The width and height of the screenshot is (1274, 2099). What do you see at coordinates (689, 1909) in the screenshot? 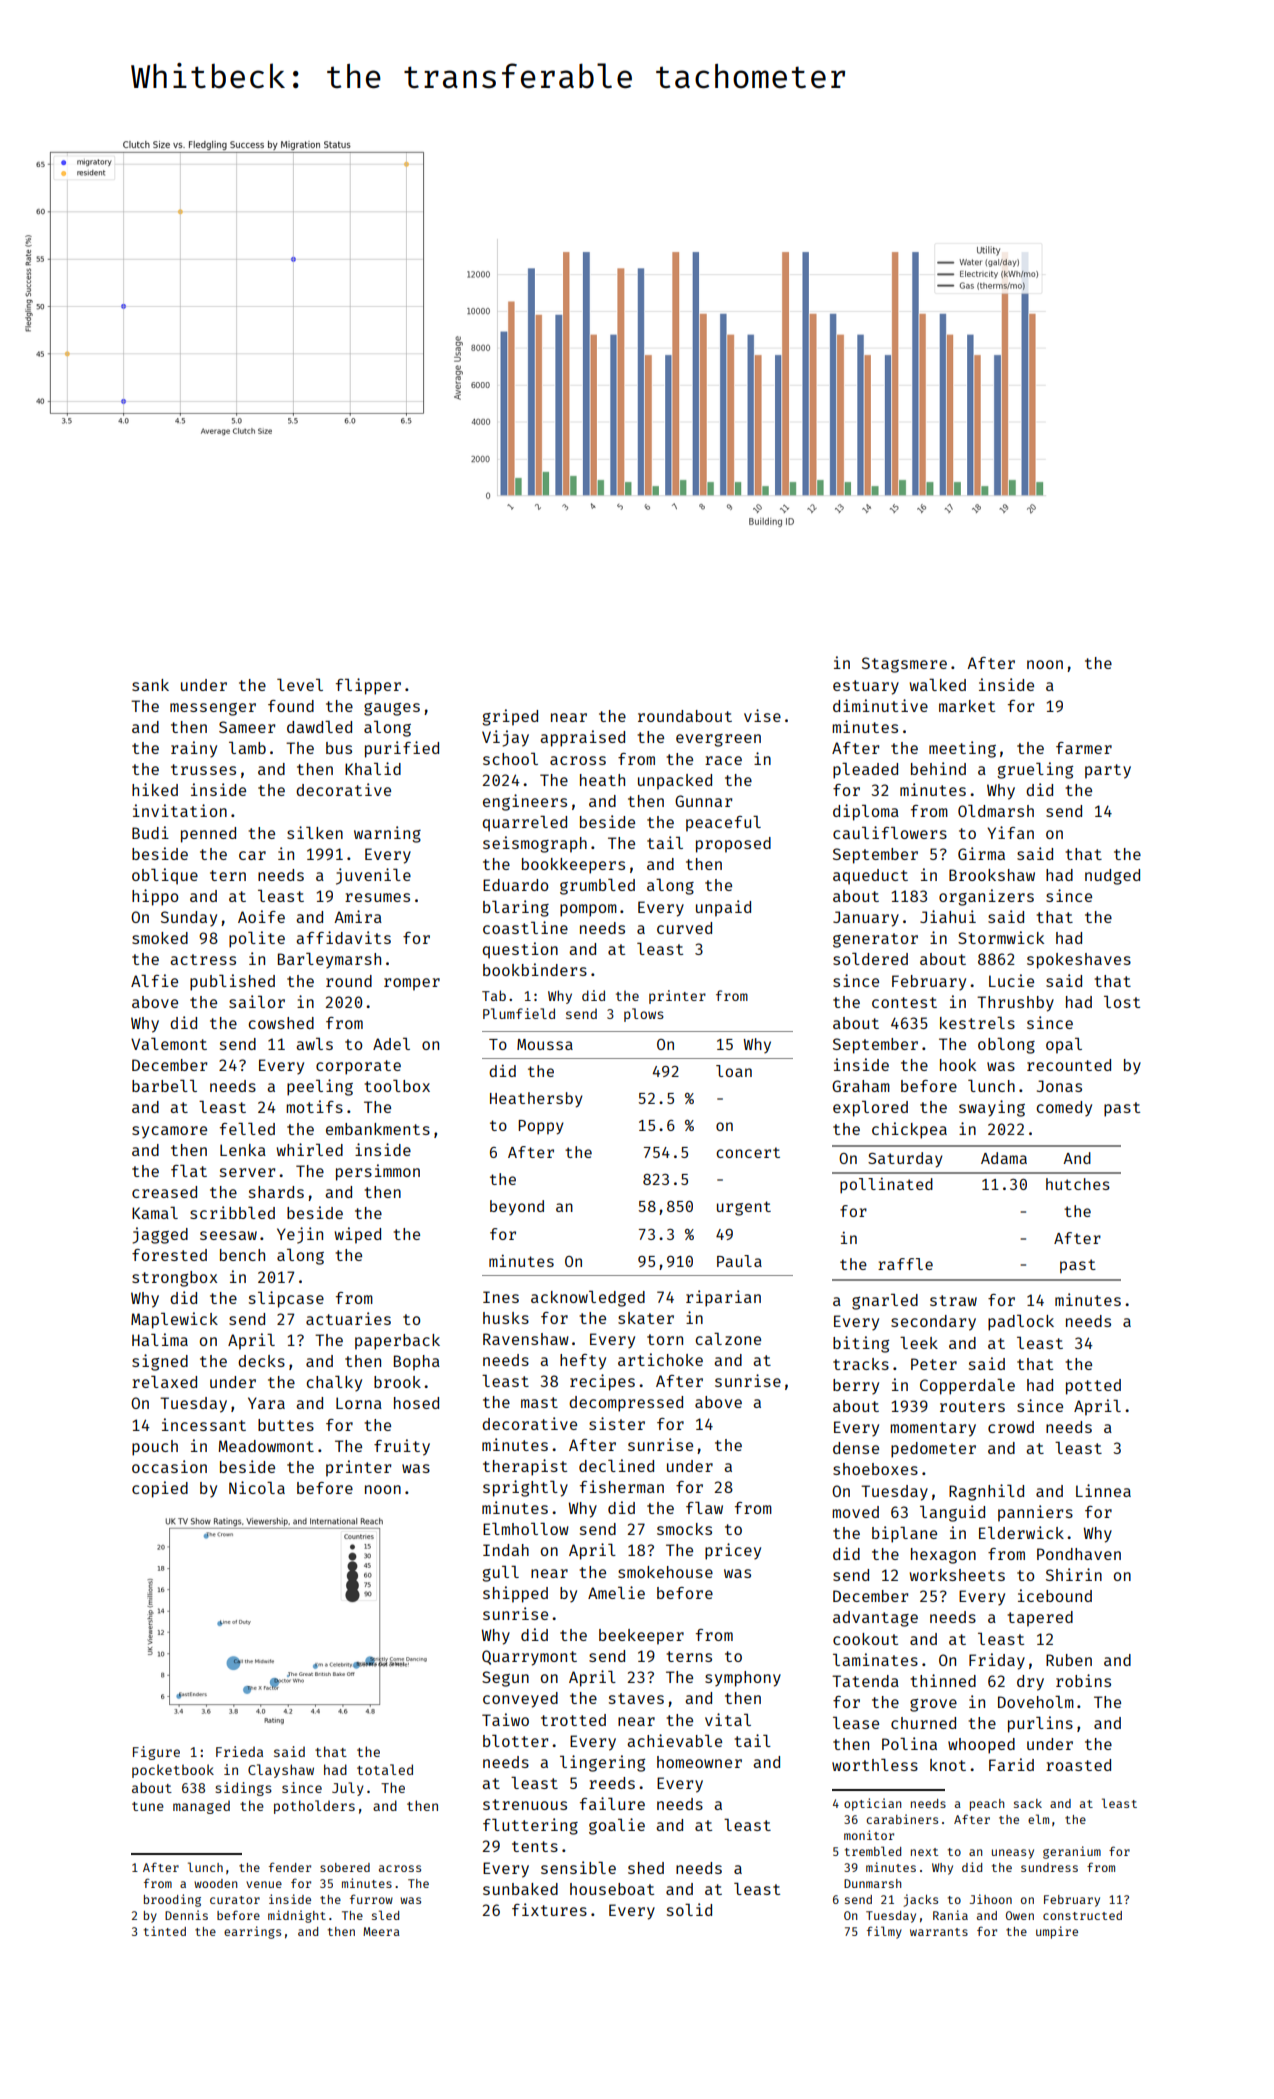
I see `solid` at bounding box center [689, 1909].
